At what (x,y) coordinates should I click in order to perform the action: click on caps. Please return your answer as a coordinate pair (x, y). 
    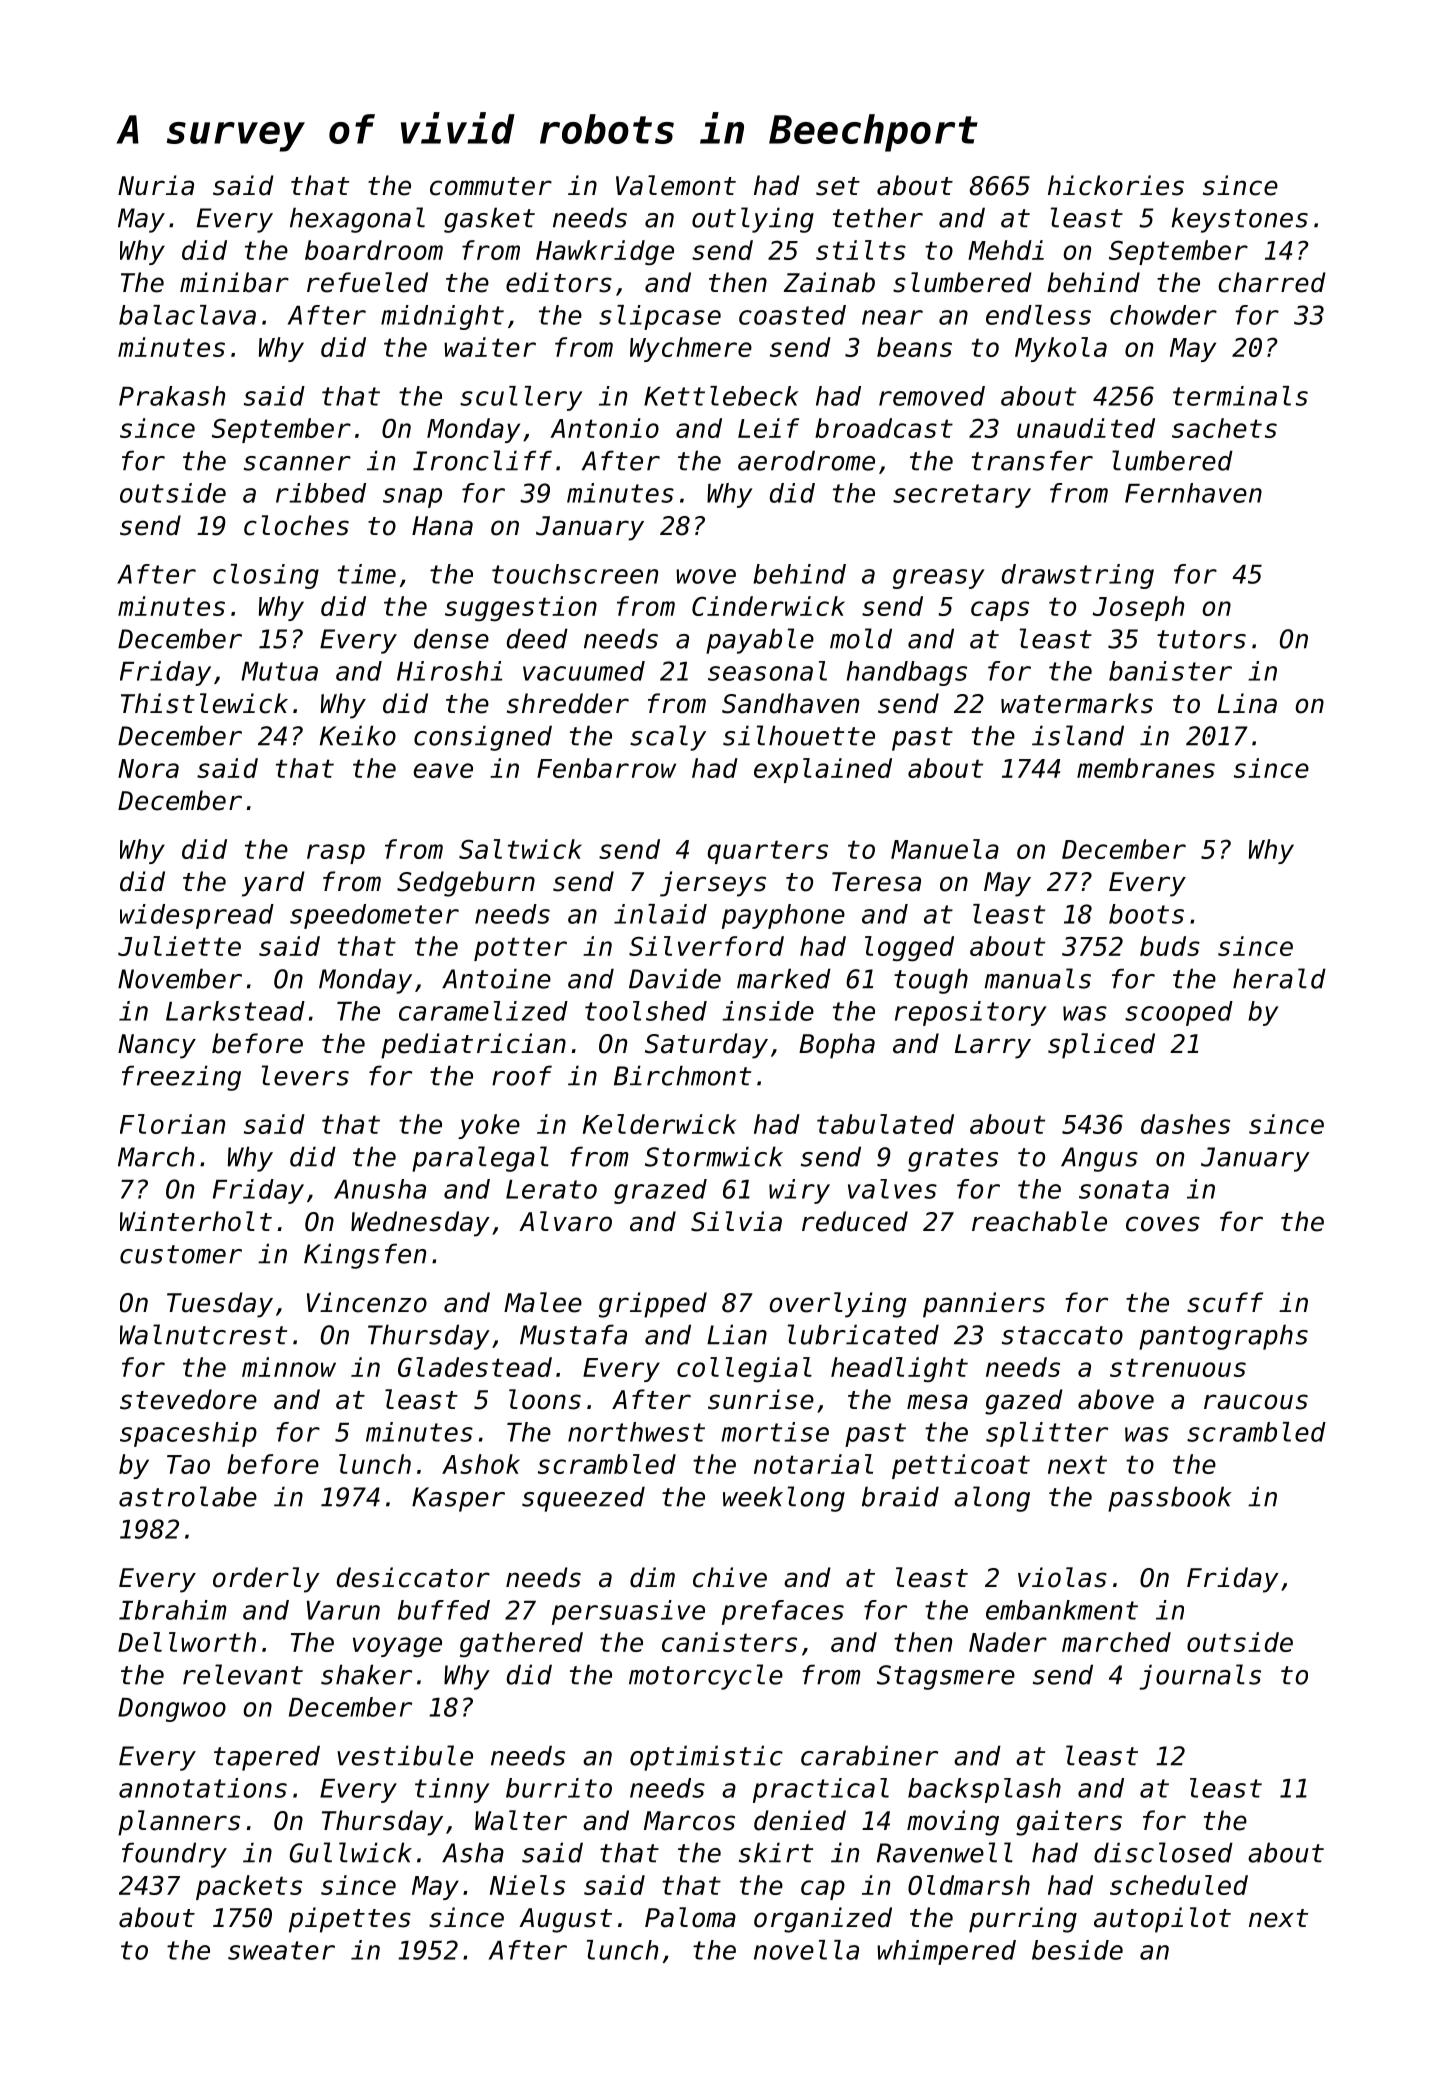
    Looking at the image, I should click on (1000, 611).
